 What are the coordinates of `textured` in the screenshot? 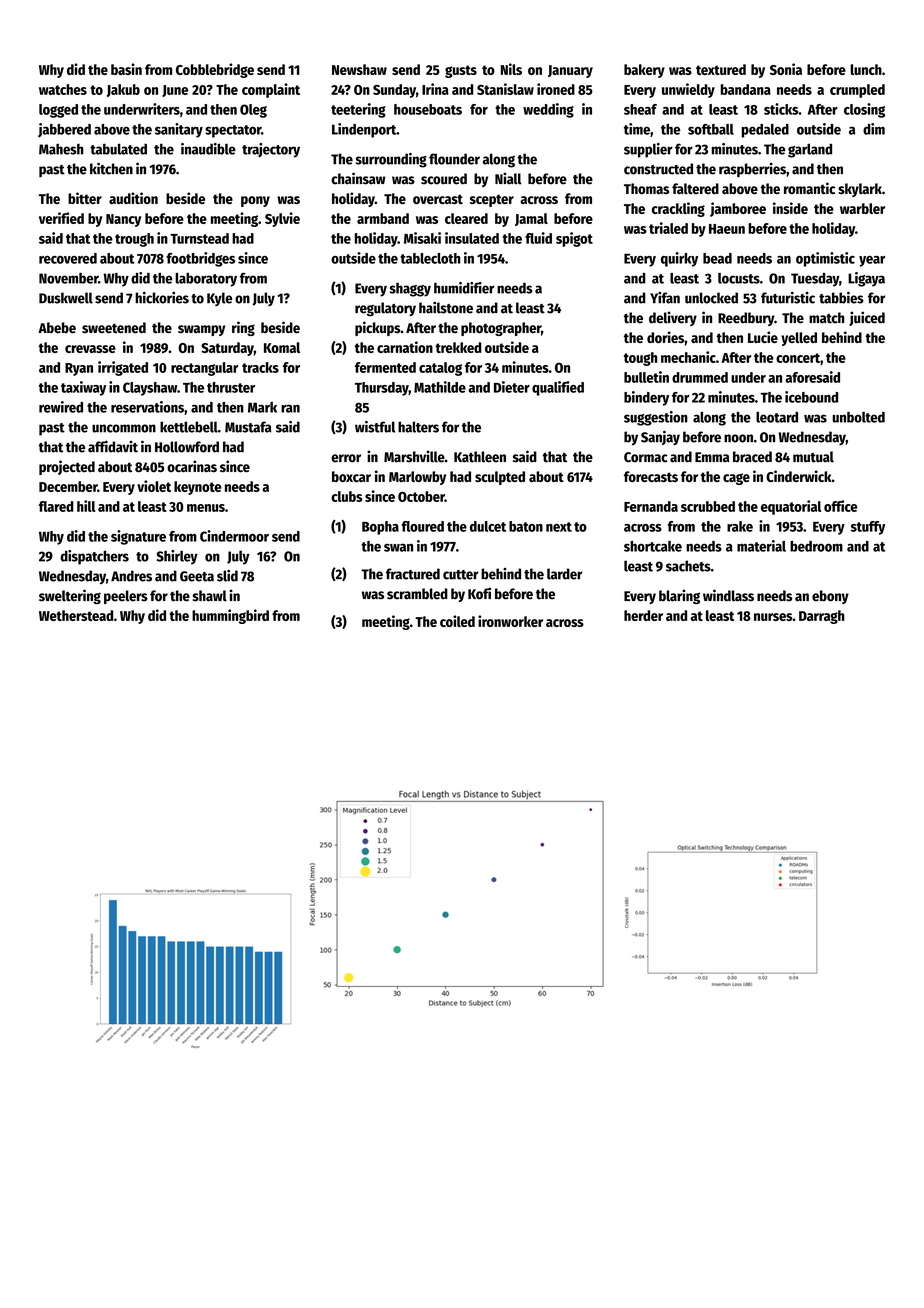 It's located at (721, 69).
